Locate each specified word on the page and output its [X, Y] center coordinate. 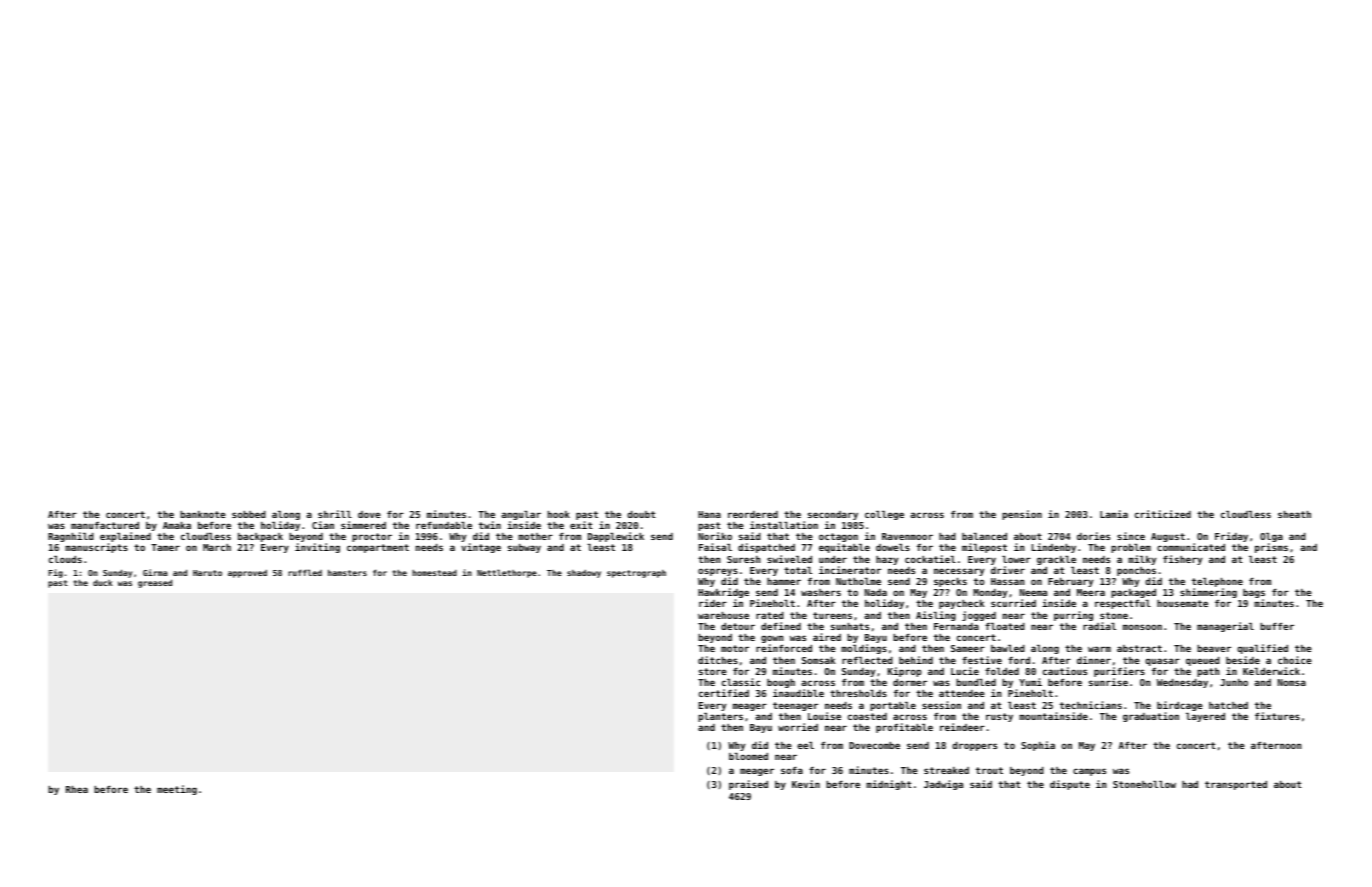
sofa [792, 770]
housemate [1182, 603]
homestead [434, 573]
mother [535, 536]
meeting [177, 790]
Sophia [1038, 746]
